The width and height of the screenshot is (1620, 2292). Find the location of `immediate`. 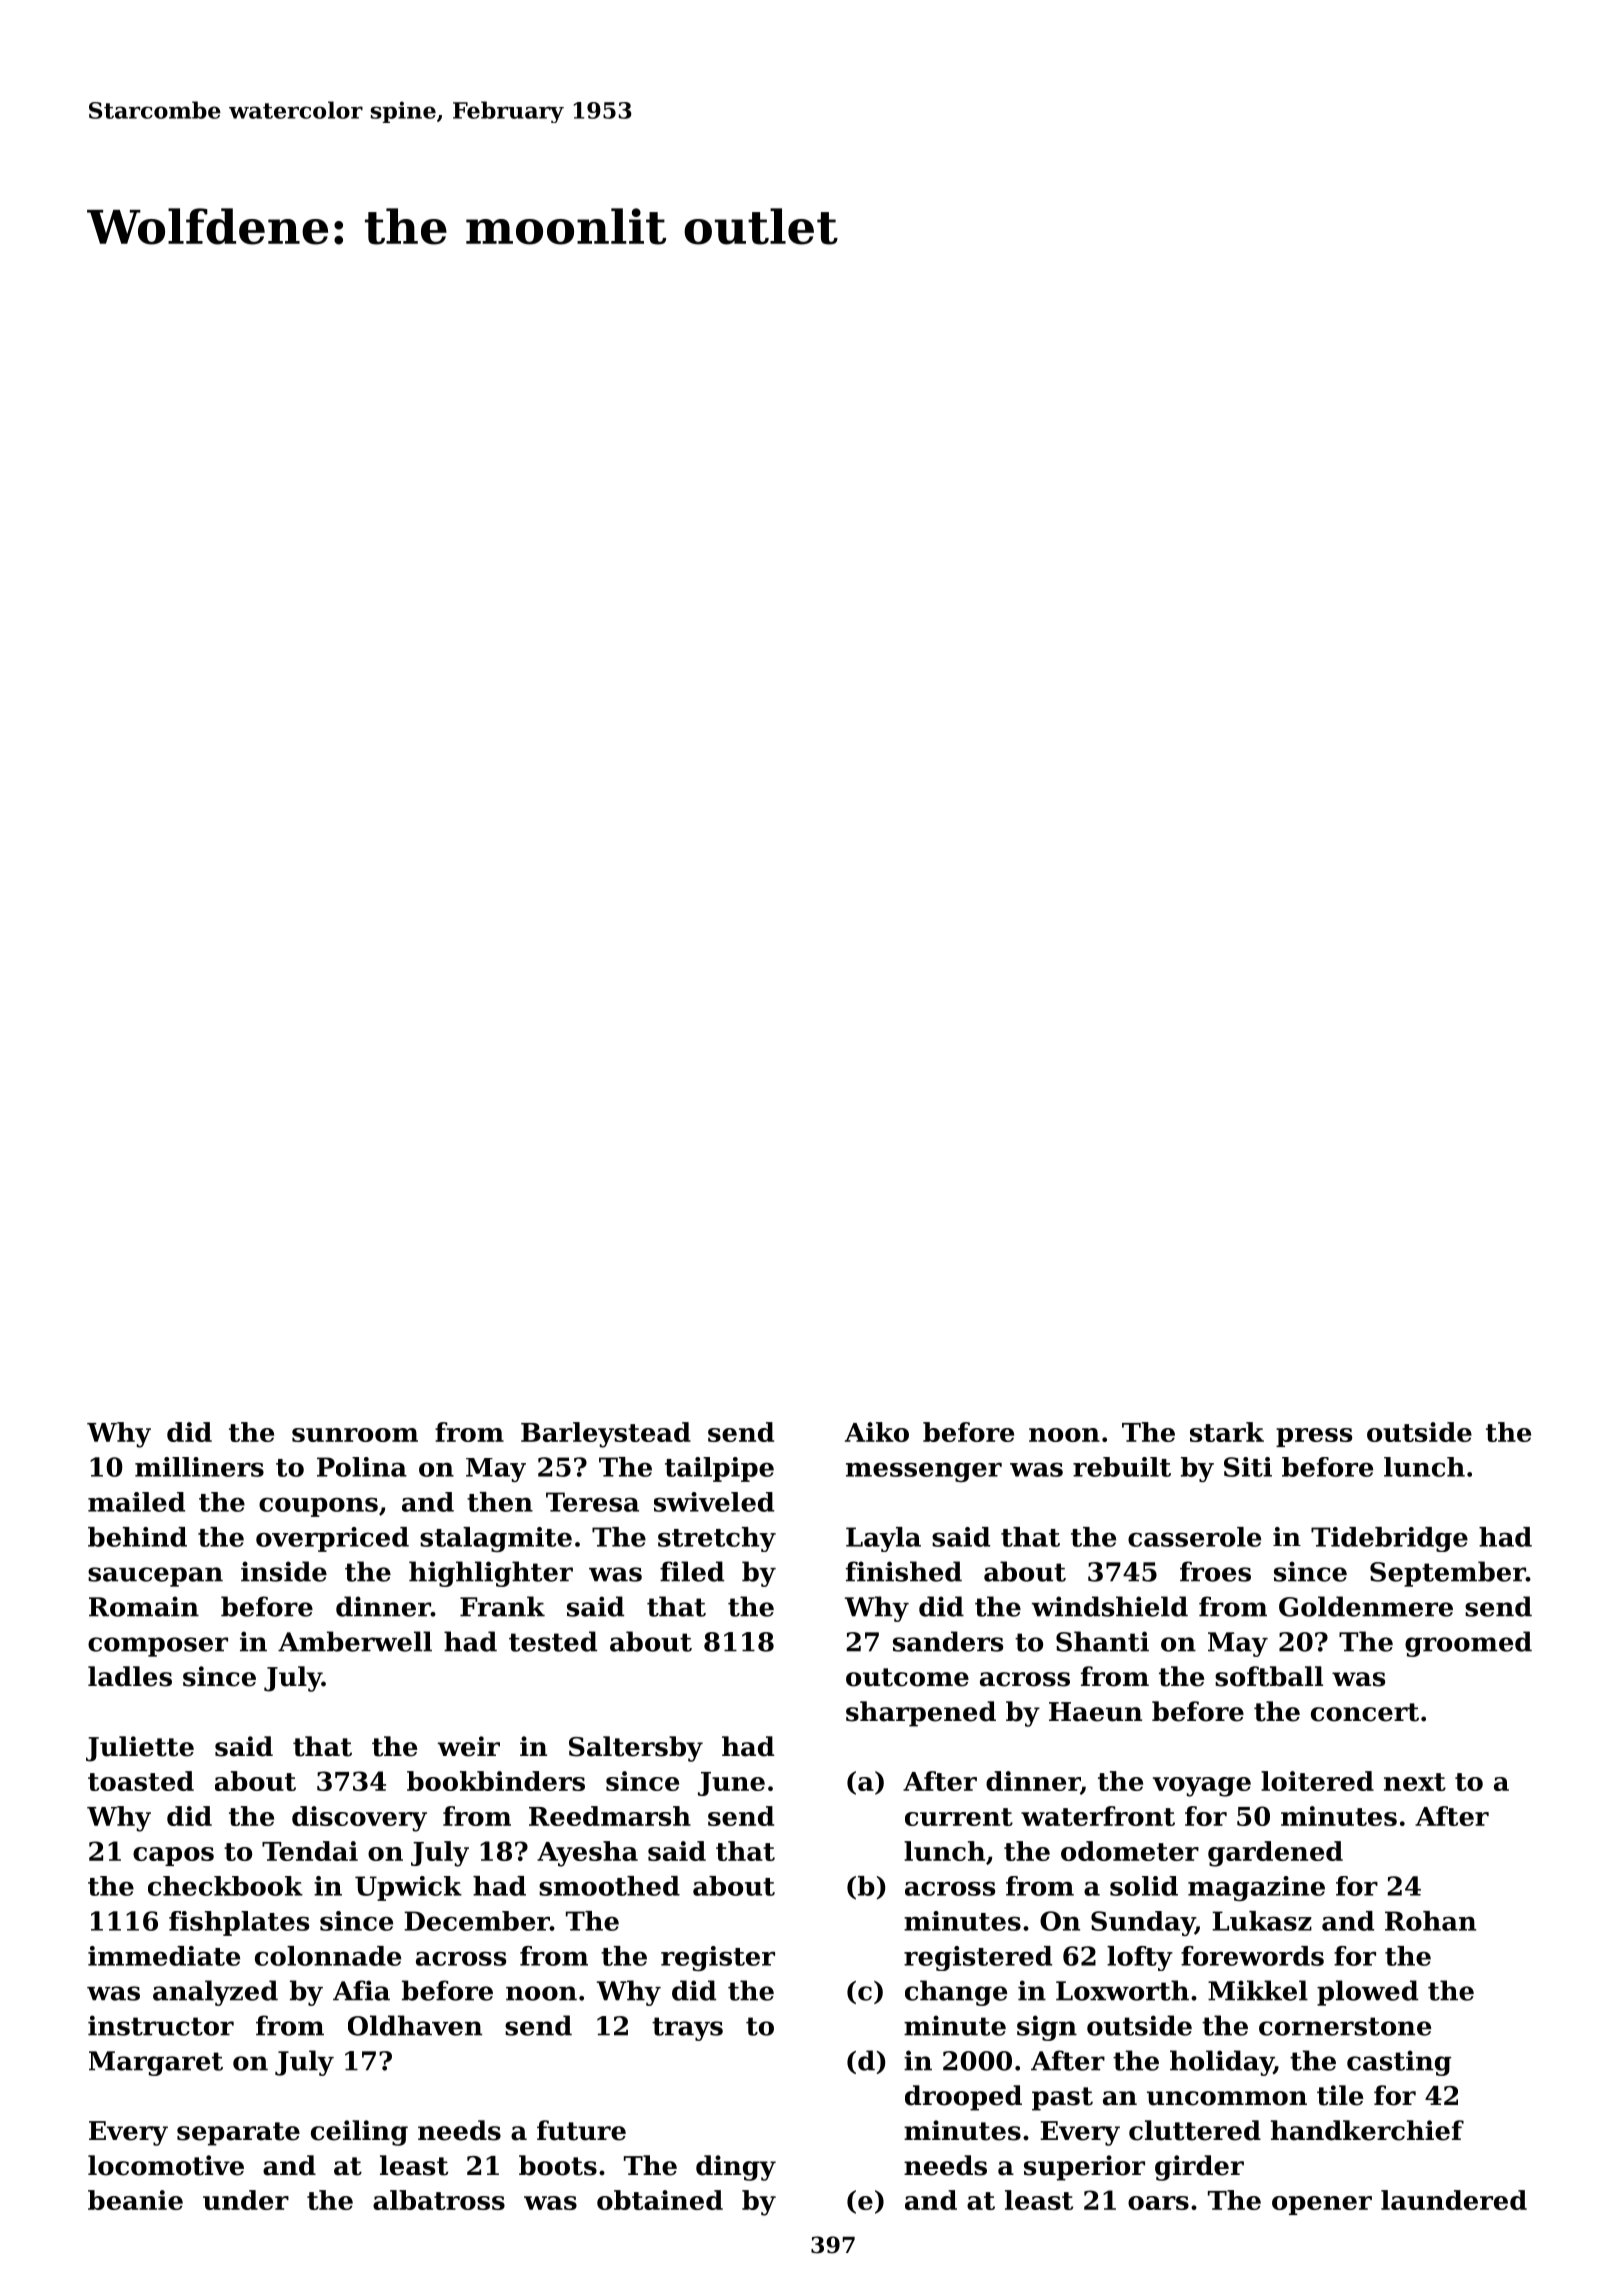

immediate is located at coordinates (164, 1956).
